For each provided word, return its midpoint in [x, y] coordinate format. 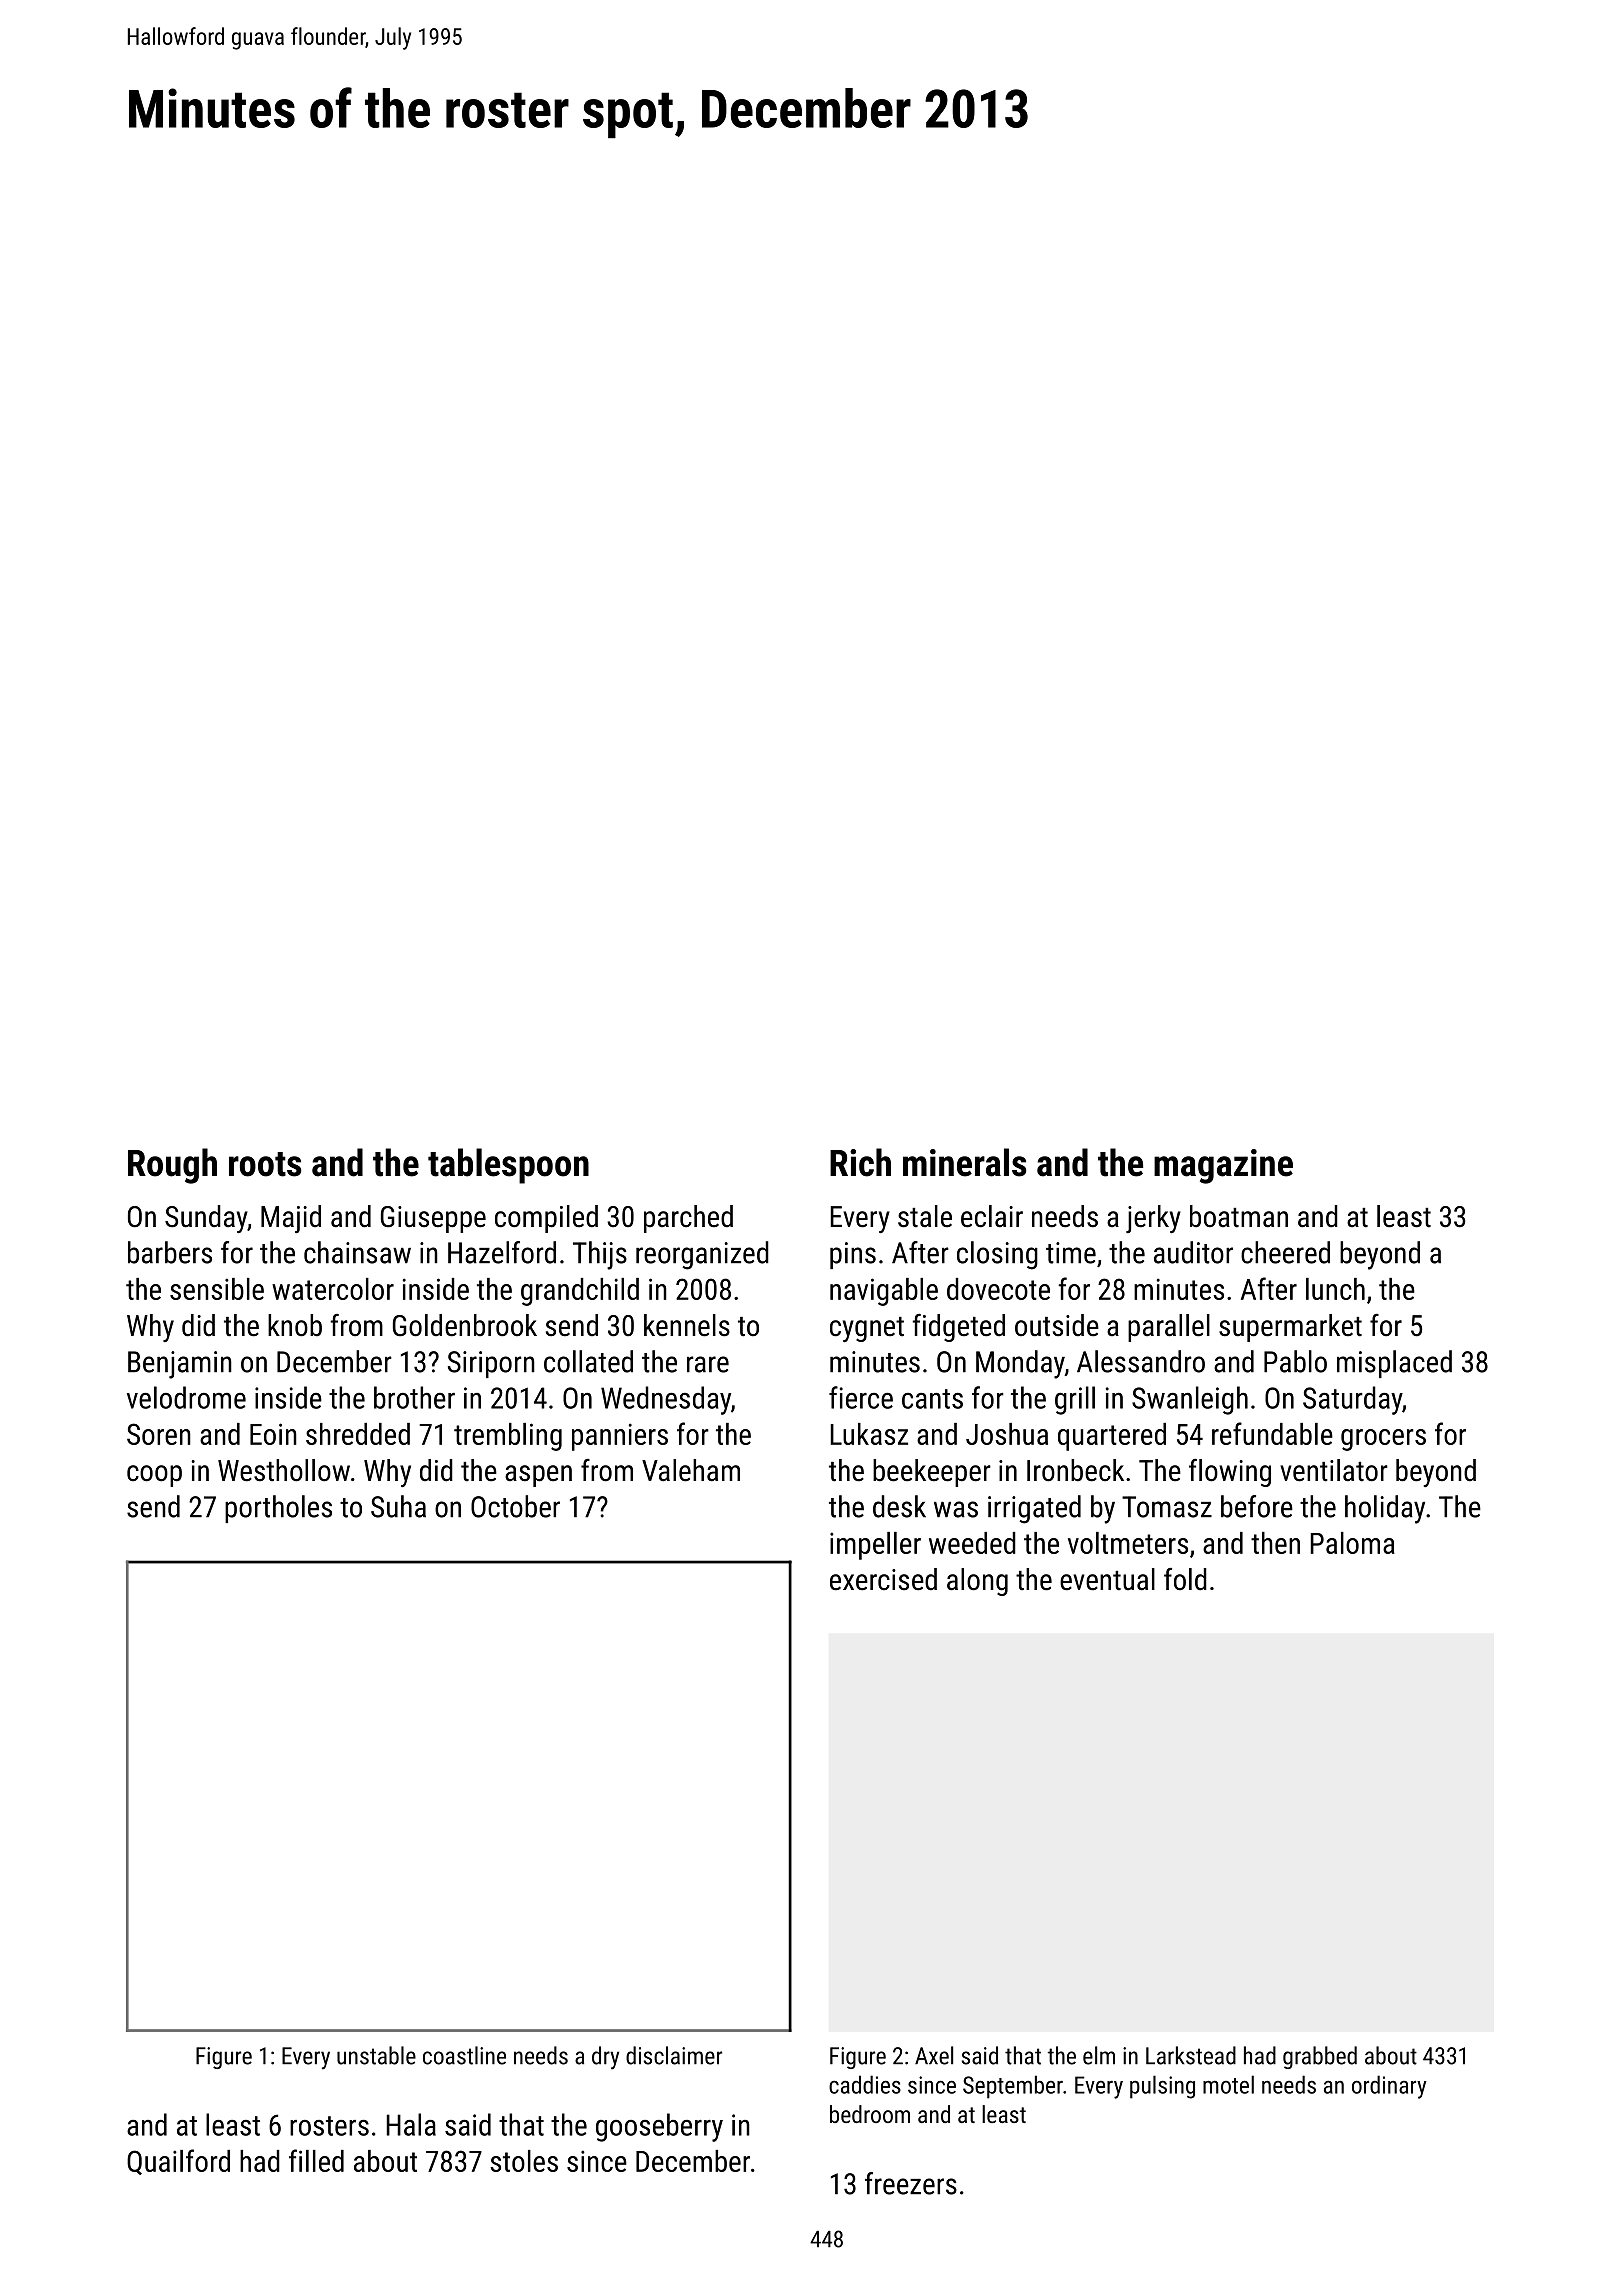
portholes [278, 1509]
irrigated [1034, 1509]
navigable [884, 1292]
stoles [524, 2161]
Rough [172, 1166]
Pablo [1295, 1361]
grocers [1383, 1440]
